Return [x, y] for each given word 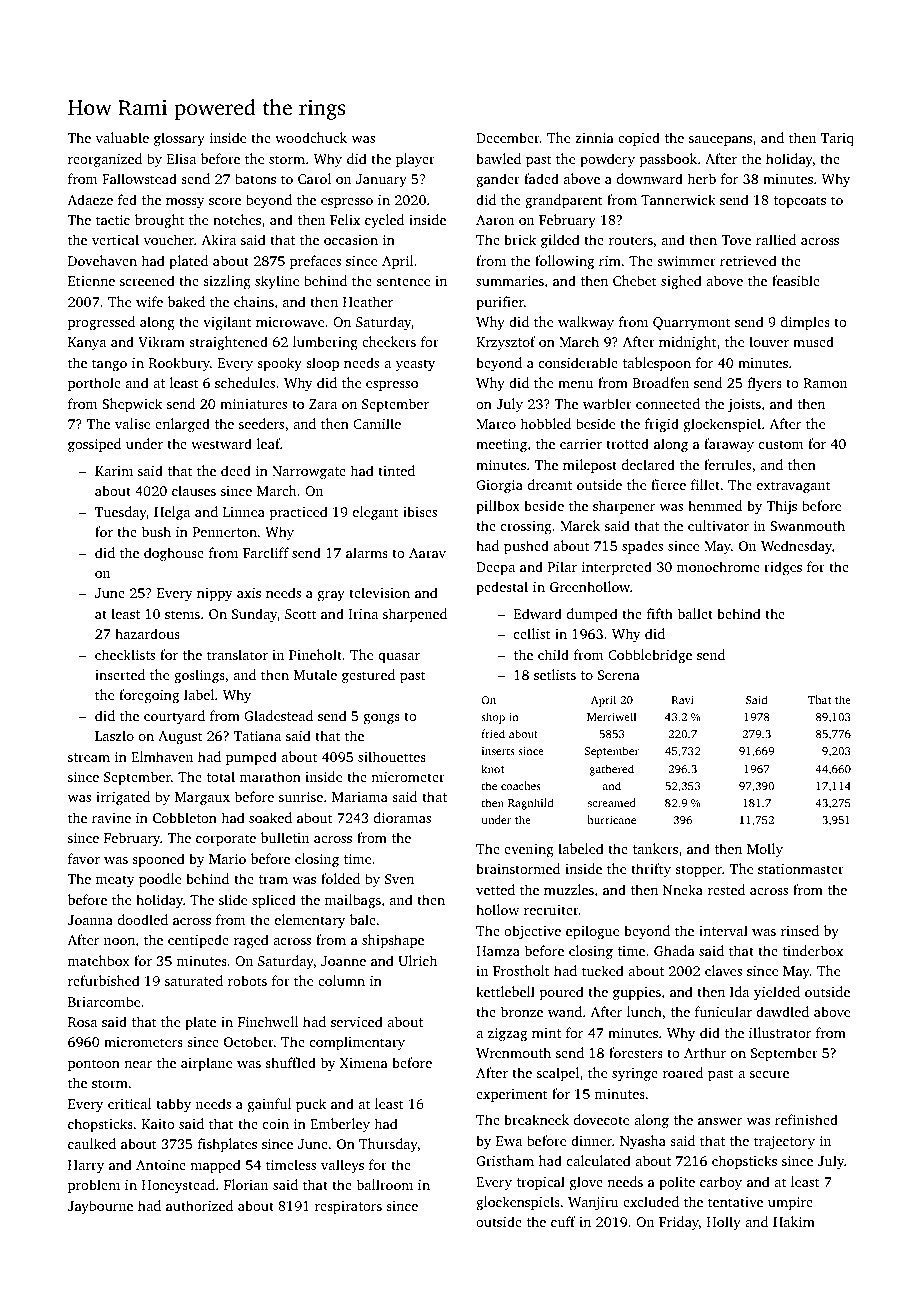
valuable [122, 137]
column [341, 980]
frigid [662, 425]
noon [119, 941]
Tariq [837, 139]
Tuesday [120, 513]
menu [575, 384]
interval [723, 930]
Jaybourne [100, 1207]
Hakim [794, 1221]
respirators [348, 1207]
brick [520, 239]
